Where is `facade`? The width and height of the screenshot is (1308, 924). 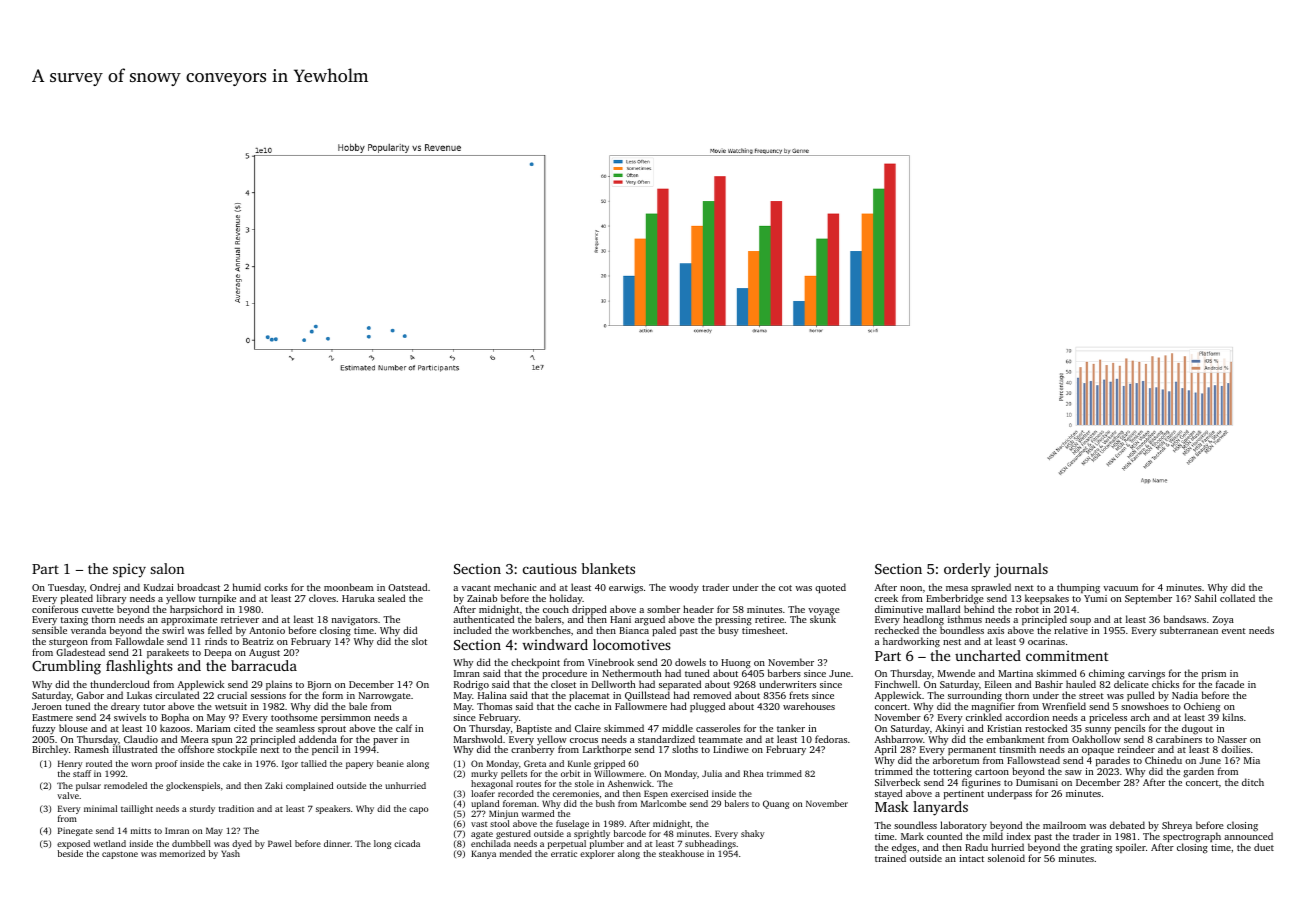
facade is located at coordinates (1230, 684).
